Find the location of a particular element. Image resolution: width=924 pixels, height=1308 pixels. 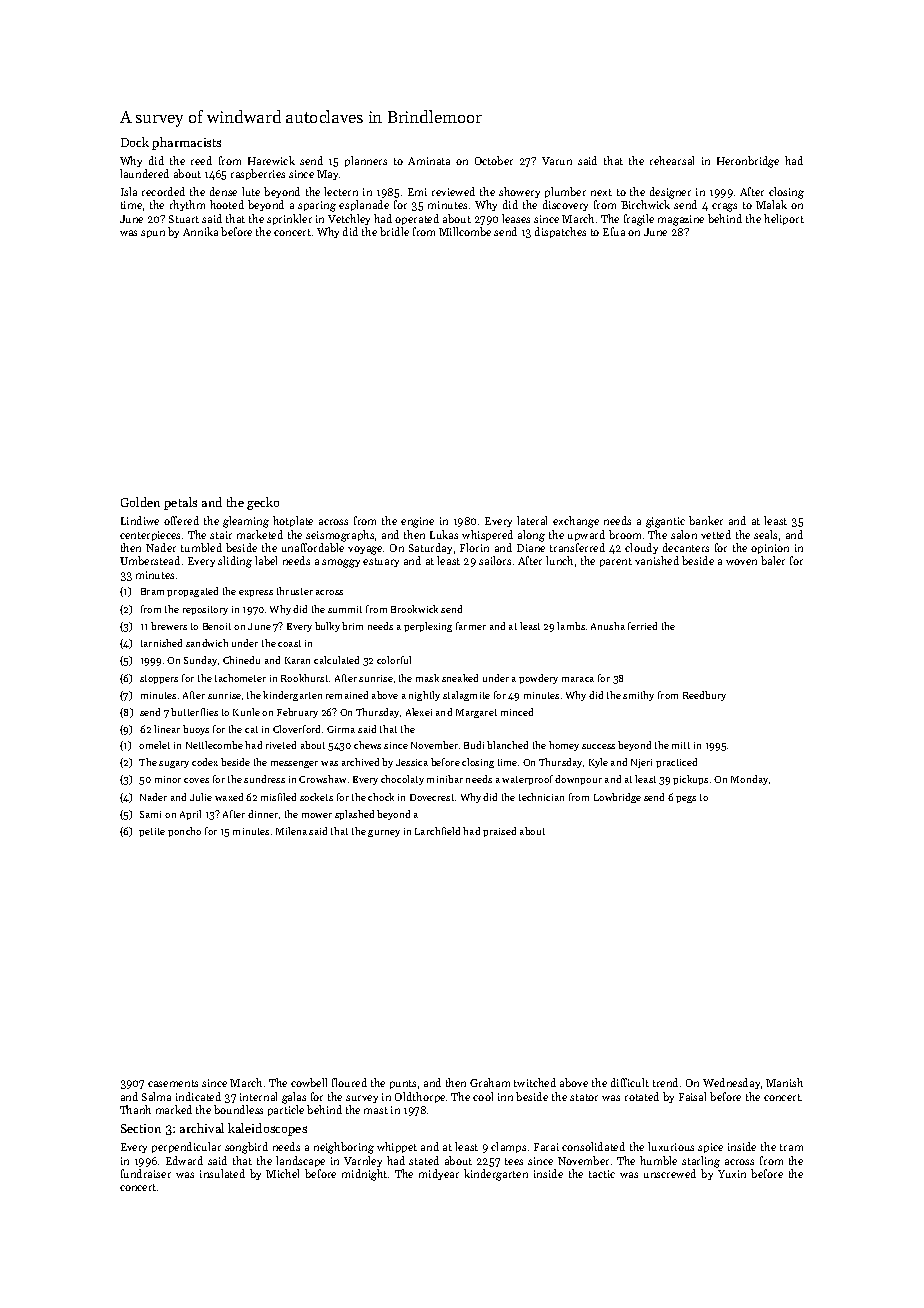

whispered is located at coordinates (487, 535).
